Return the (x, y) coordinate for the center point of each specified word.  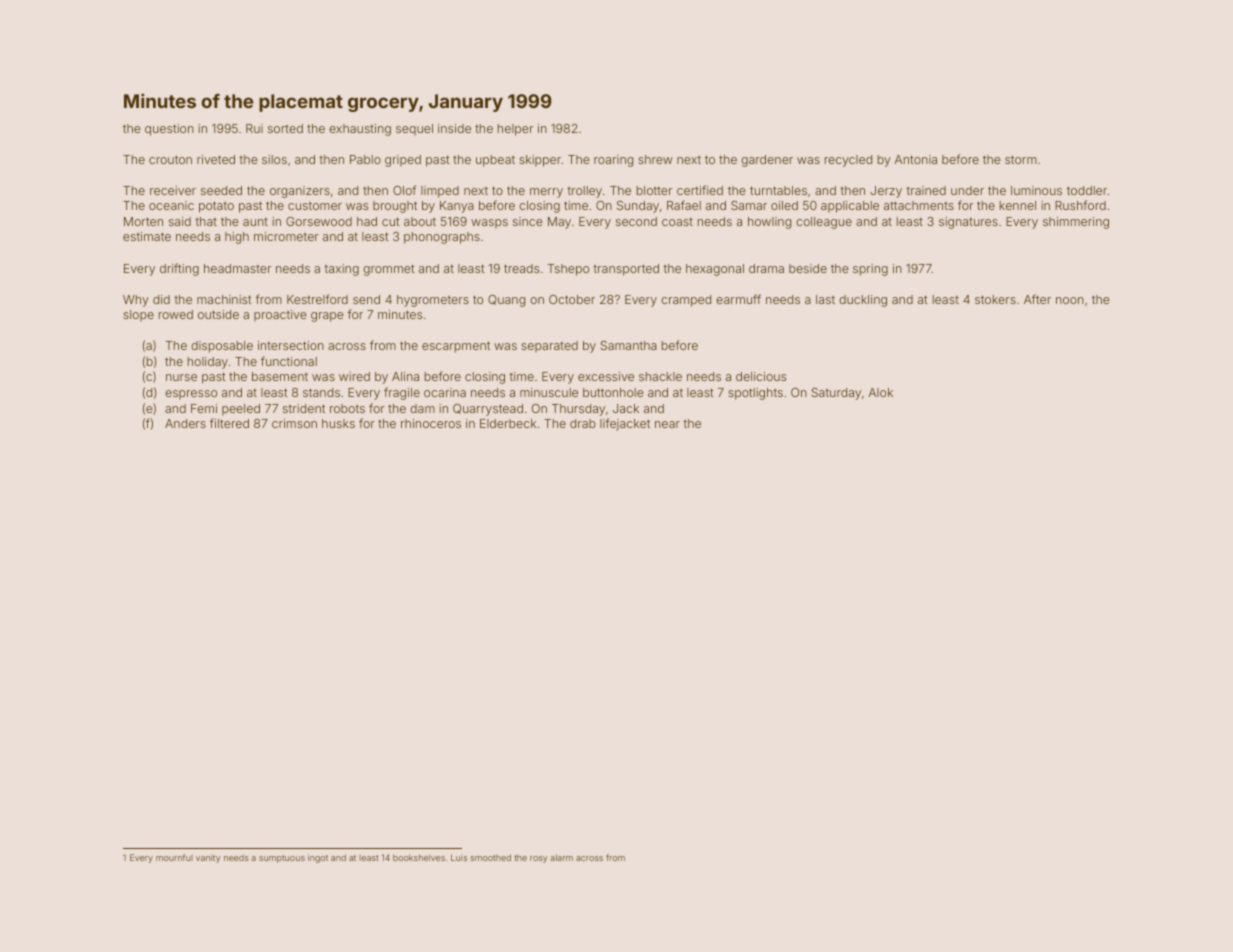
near (667, 424)
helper (515, 130)
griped (403, 161)
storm (1021, 159)
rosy (538, 859)
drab (583, 423)
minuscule (549, 392)
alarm (561, 857)
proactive (280, 316)
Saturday (836, 394)
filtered (229, 423)
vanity (208, 858)
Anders (185, 423)
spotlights (755, 394)
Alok (881, 392)
